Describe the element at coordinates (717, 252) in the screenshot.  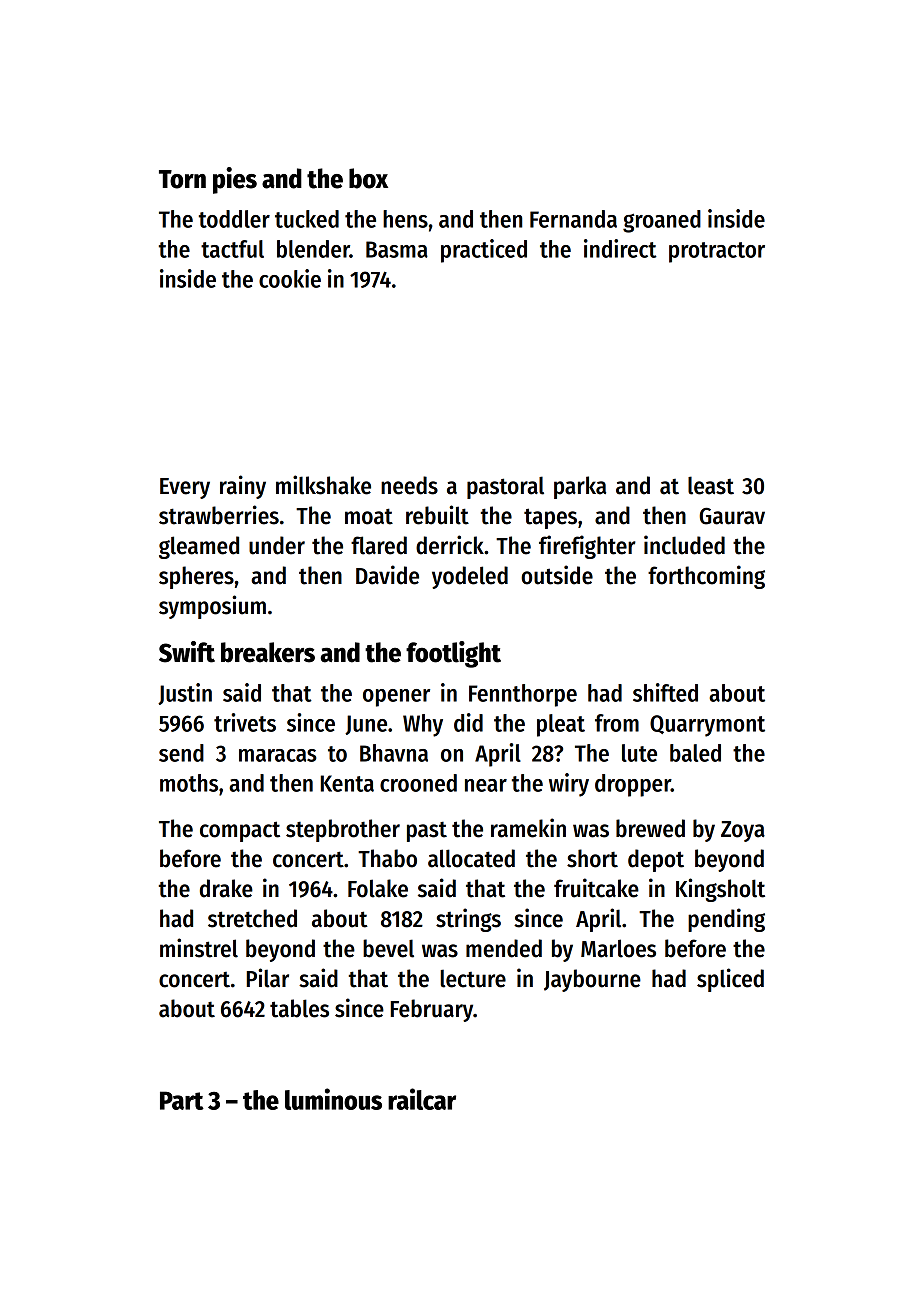
I see `protractor` at that location.
